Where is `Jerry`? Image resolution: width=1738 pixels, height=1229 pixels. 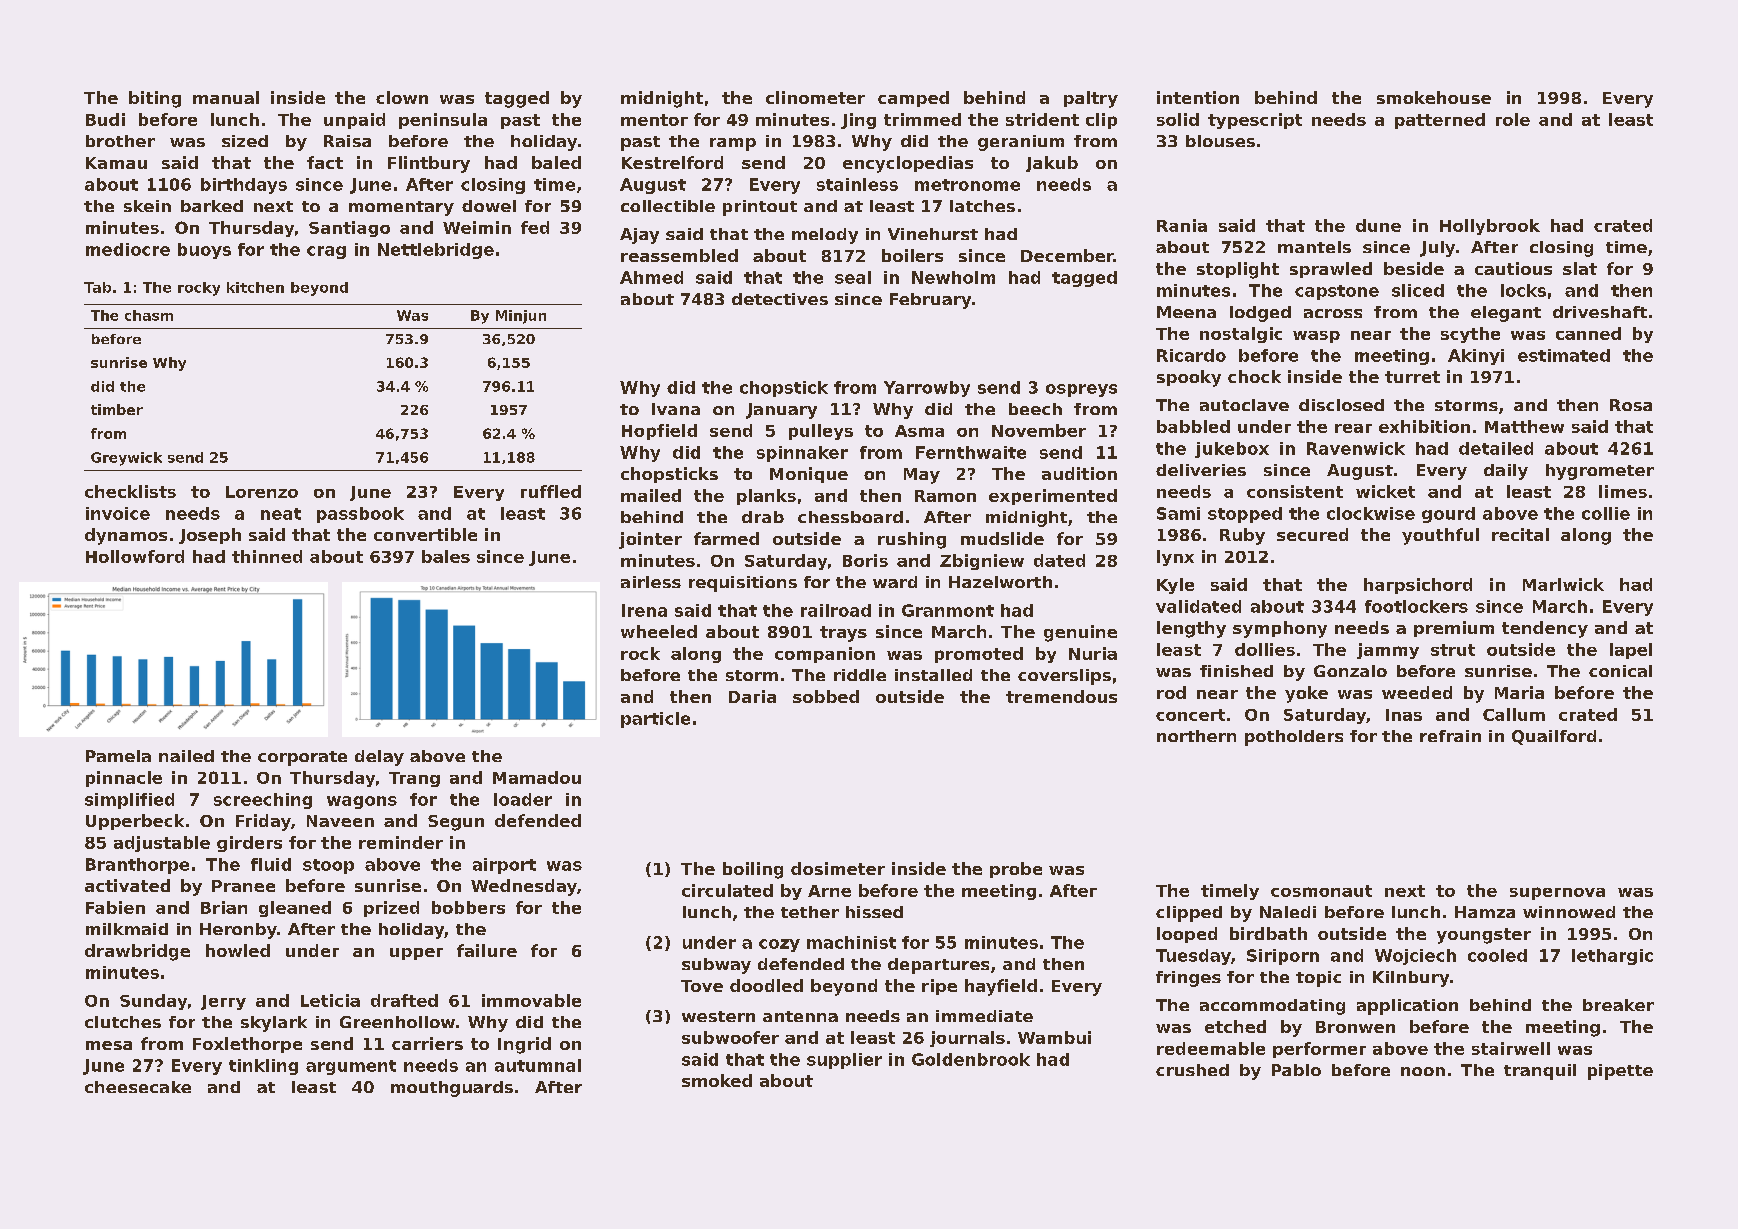
Jerry is located at coordinates (223, 1002).
